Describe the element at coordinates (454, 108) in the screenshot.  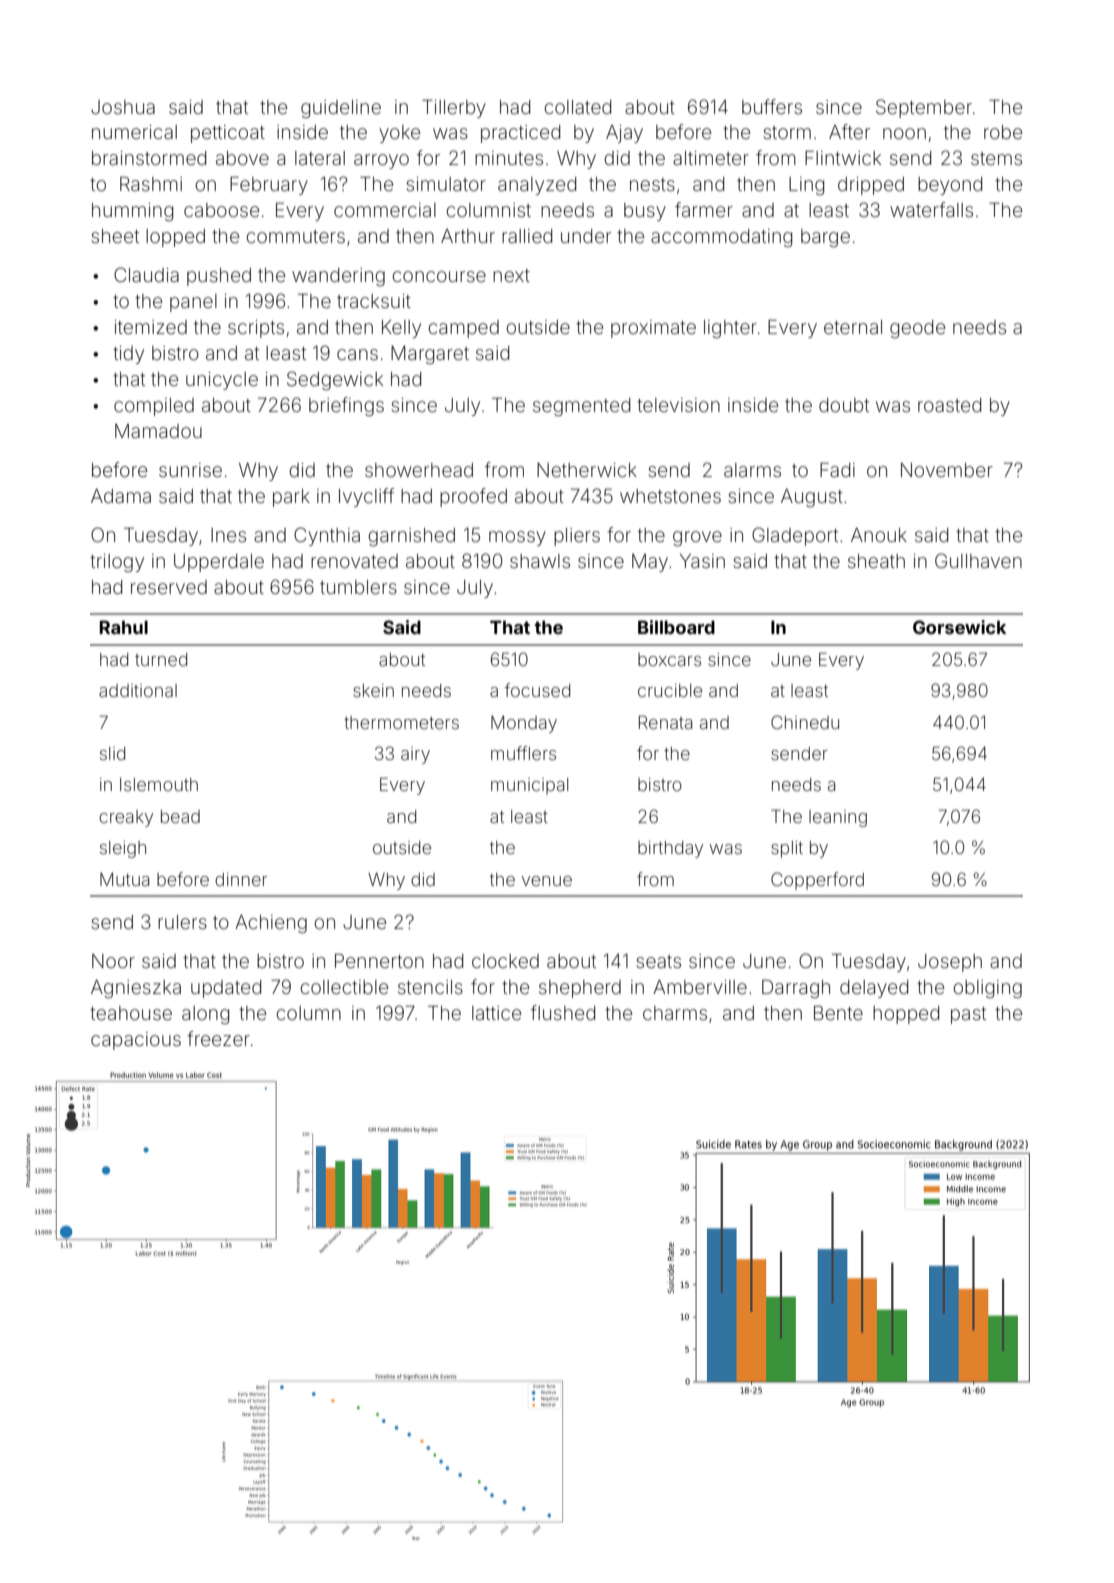
I see `Tillerby` at that location.
